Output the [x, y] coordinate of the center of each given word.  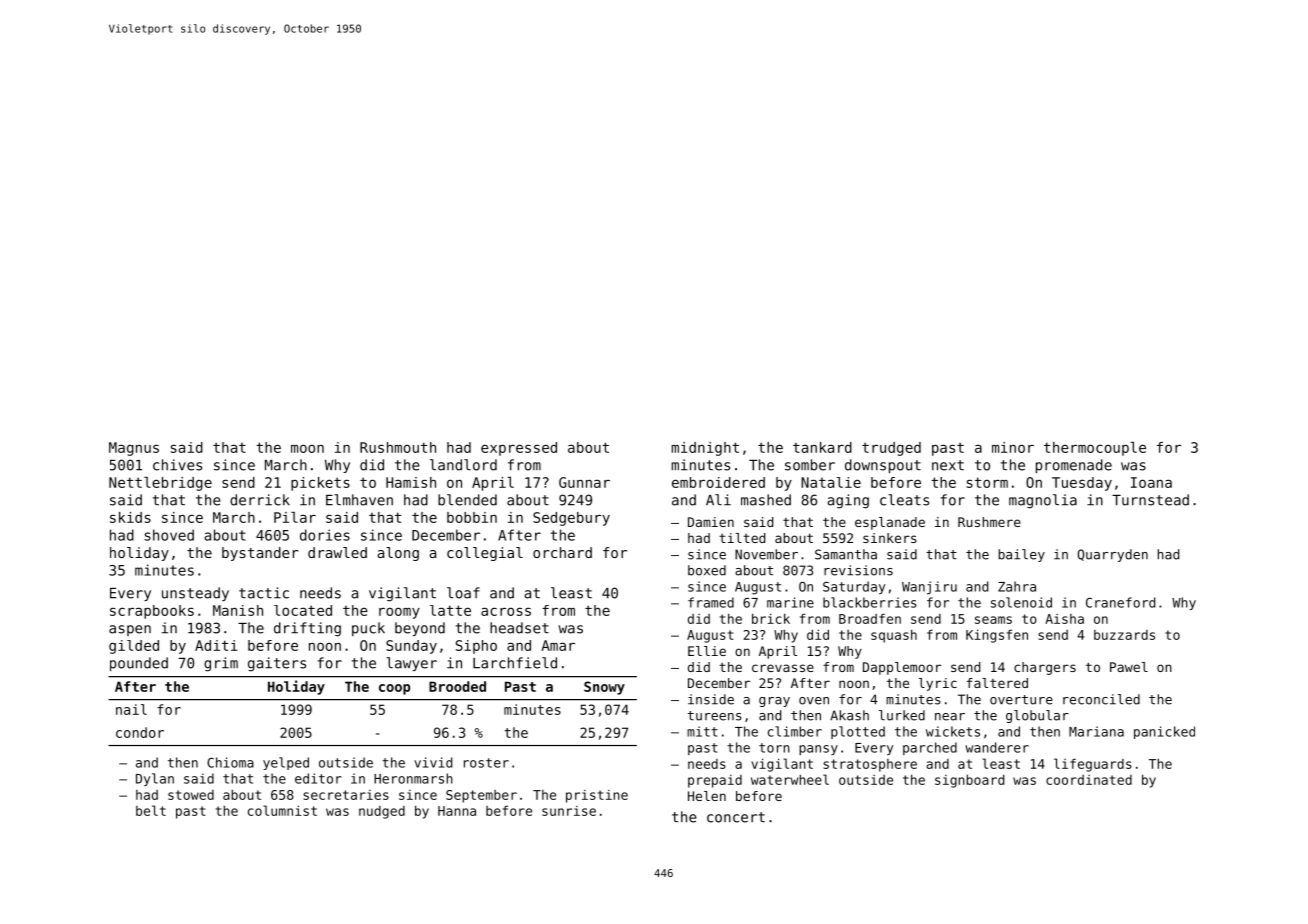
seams [993, 620]
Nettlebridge [160, 484]
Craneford [1120, 602]
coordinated [1089, 780]
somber [810, 465]
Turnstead [1150, 500]
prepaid [715, 781]
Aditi [216, 645]
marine [790, 602]
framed [711, 602]
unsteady [195, 594]
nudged [382, 812]
